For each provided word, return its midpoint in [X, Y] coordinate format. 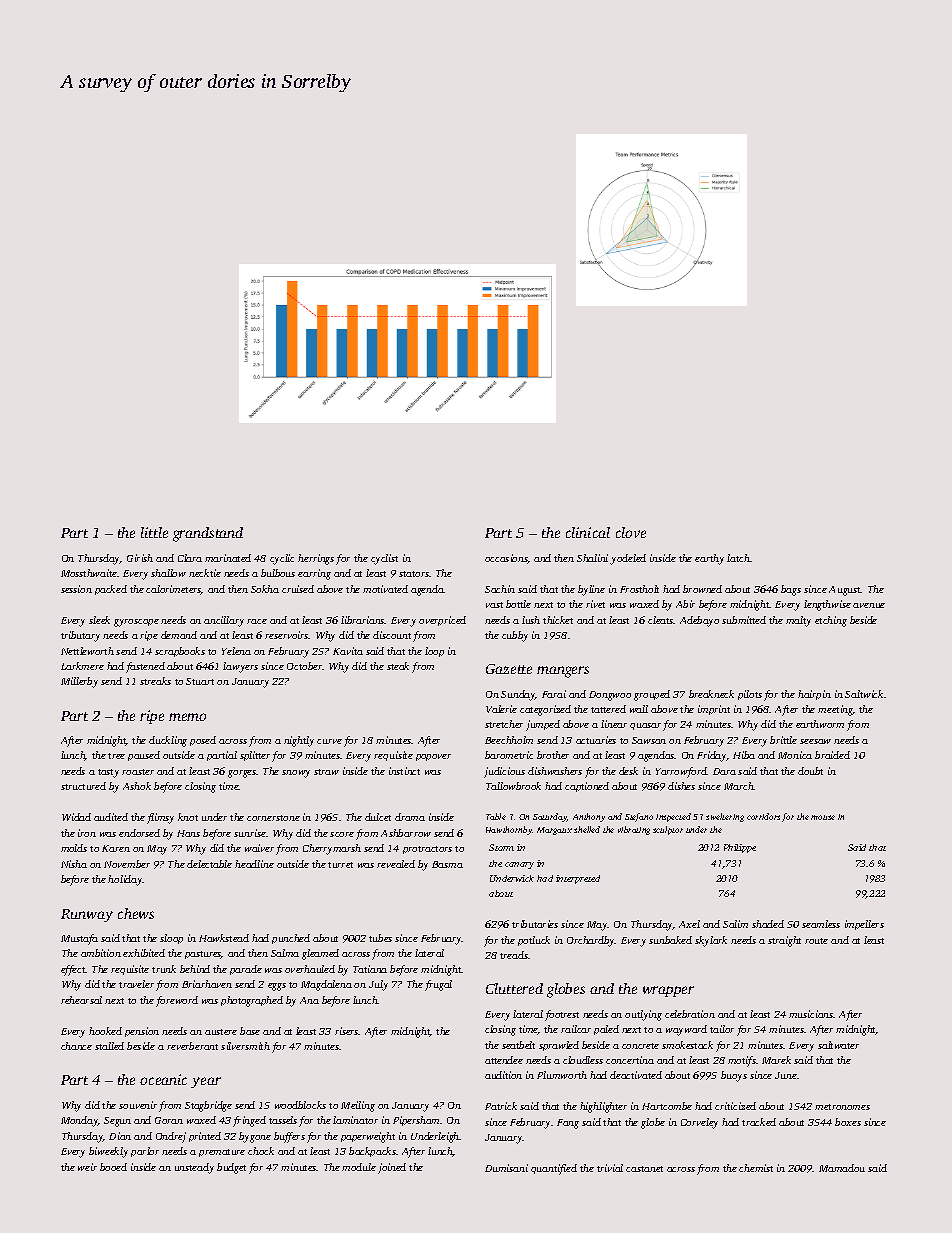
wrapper [668, 991]
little [154, 532]
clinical [588, 532]
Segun [117, 1122]
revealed [396, 864]
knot [188, 817]
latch [738, 558]
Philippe [740, 848]
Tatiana [370, 969]
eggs [277, 987]
